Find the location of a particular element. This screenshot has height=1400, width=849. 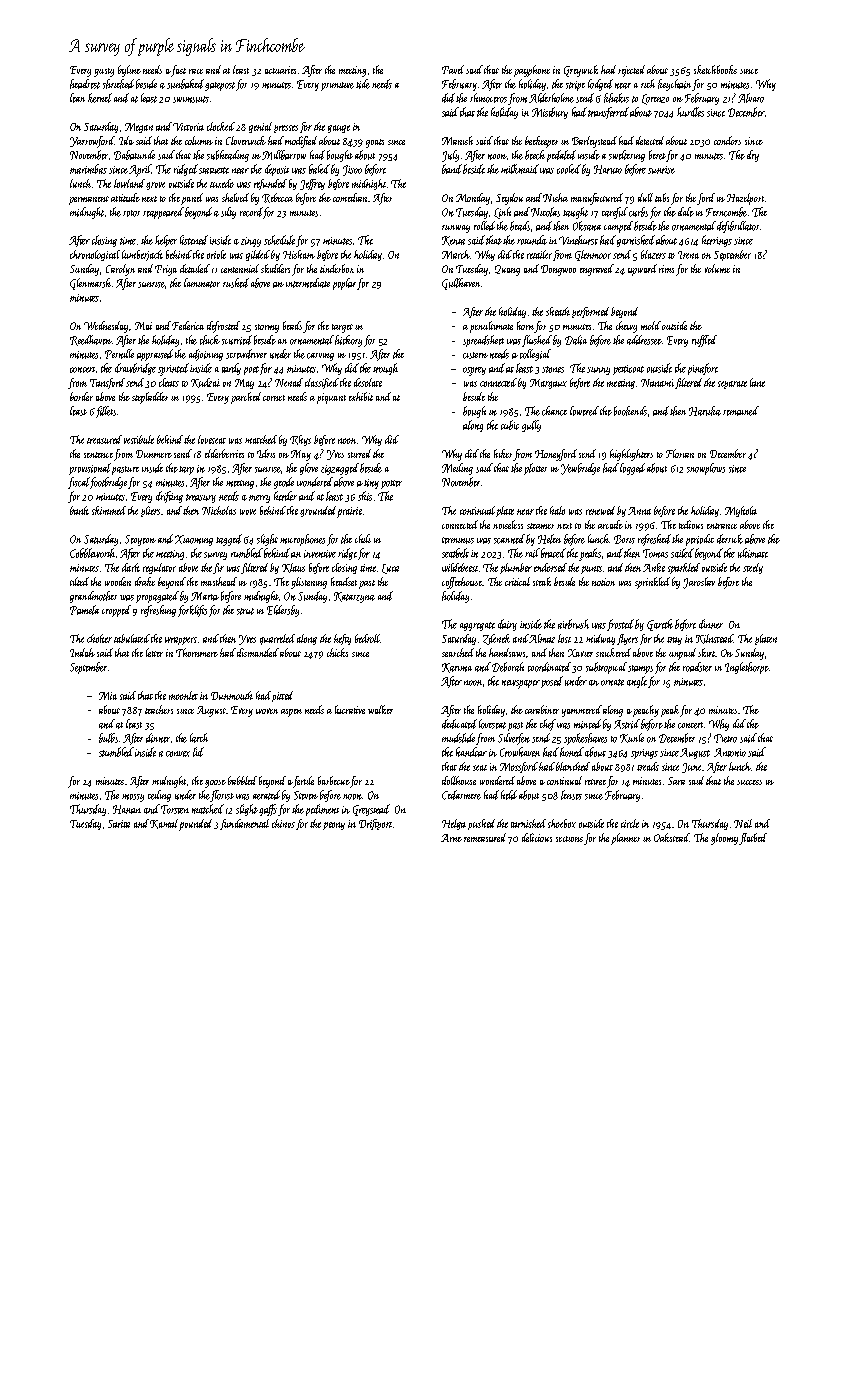

Greystead is located at coordinates (371, 810).
